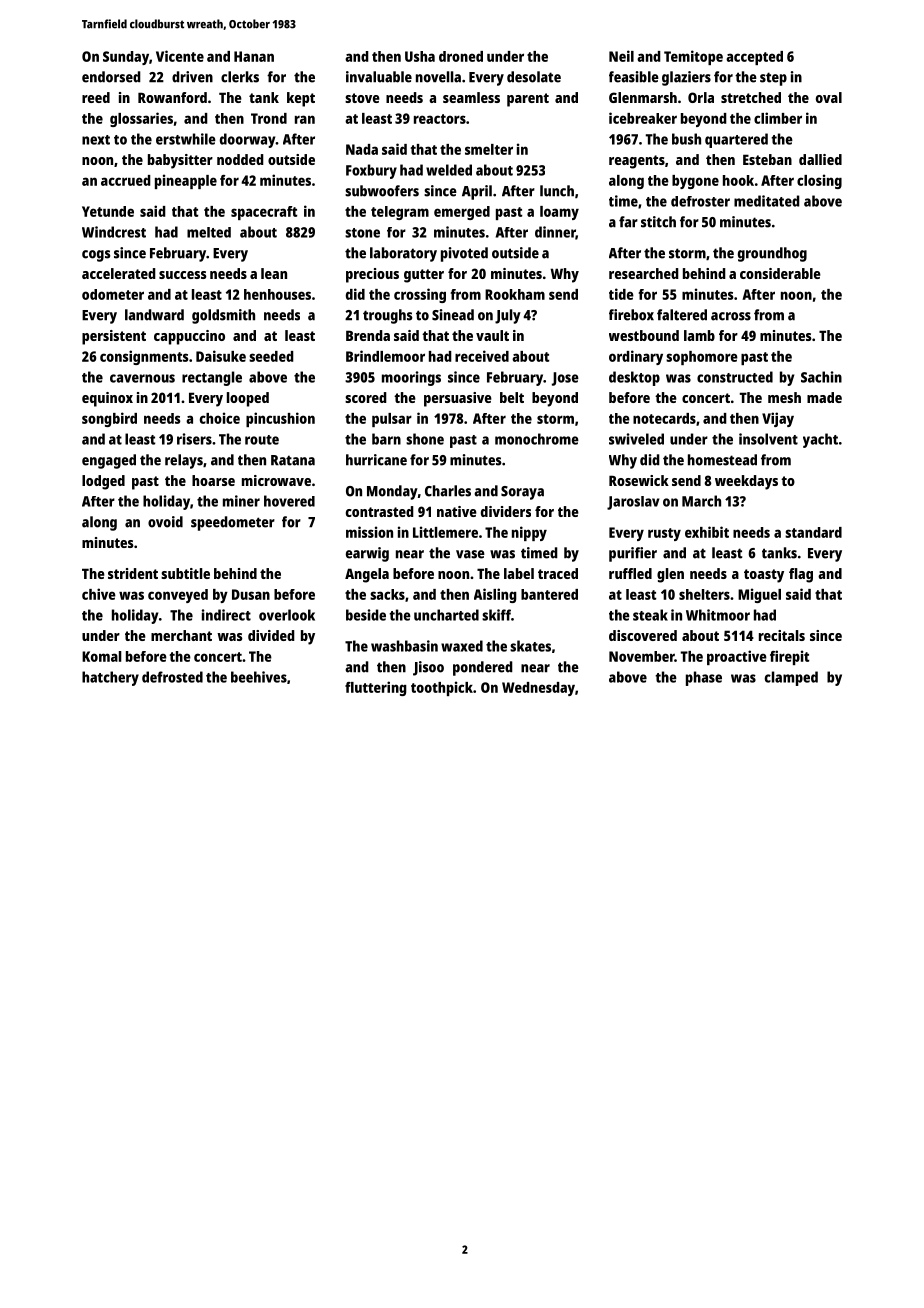 The width and height of the screenshot is (924, 1308). I want to click on March, so click(701, 501).
